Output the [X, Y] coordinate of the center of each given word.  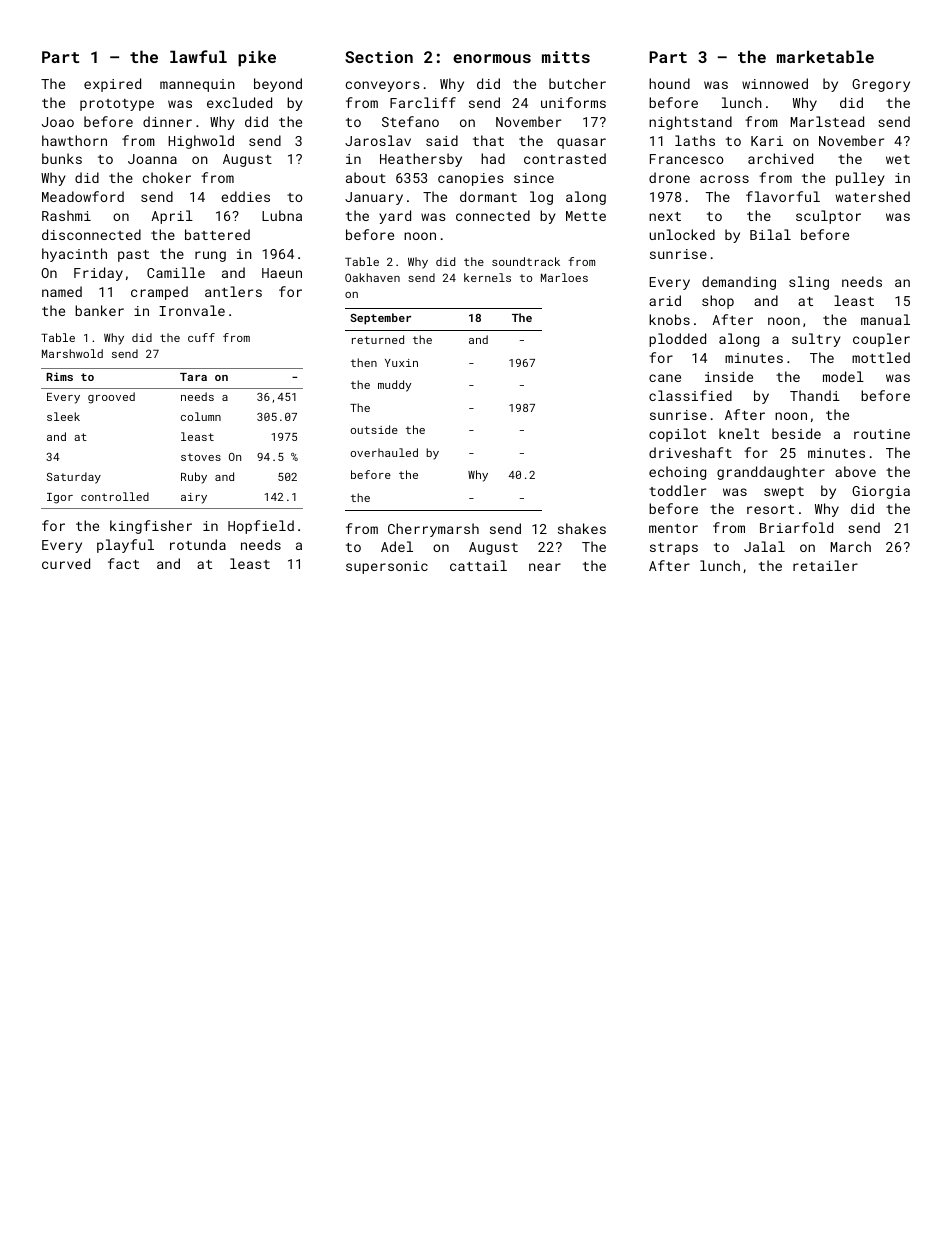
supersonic [387, 567]
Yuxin [401, 363]
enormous [492, 58]
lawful [198, 56]
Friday [98, 274]
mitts [566, 57]
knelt [739, 433]
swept [784, 493]
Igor [60, 498]
